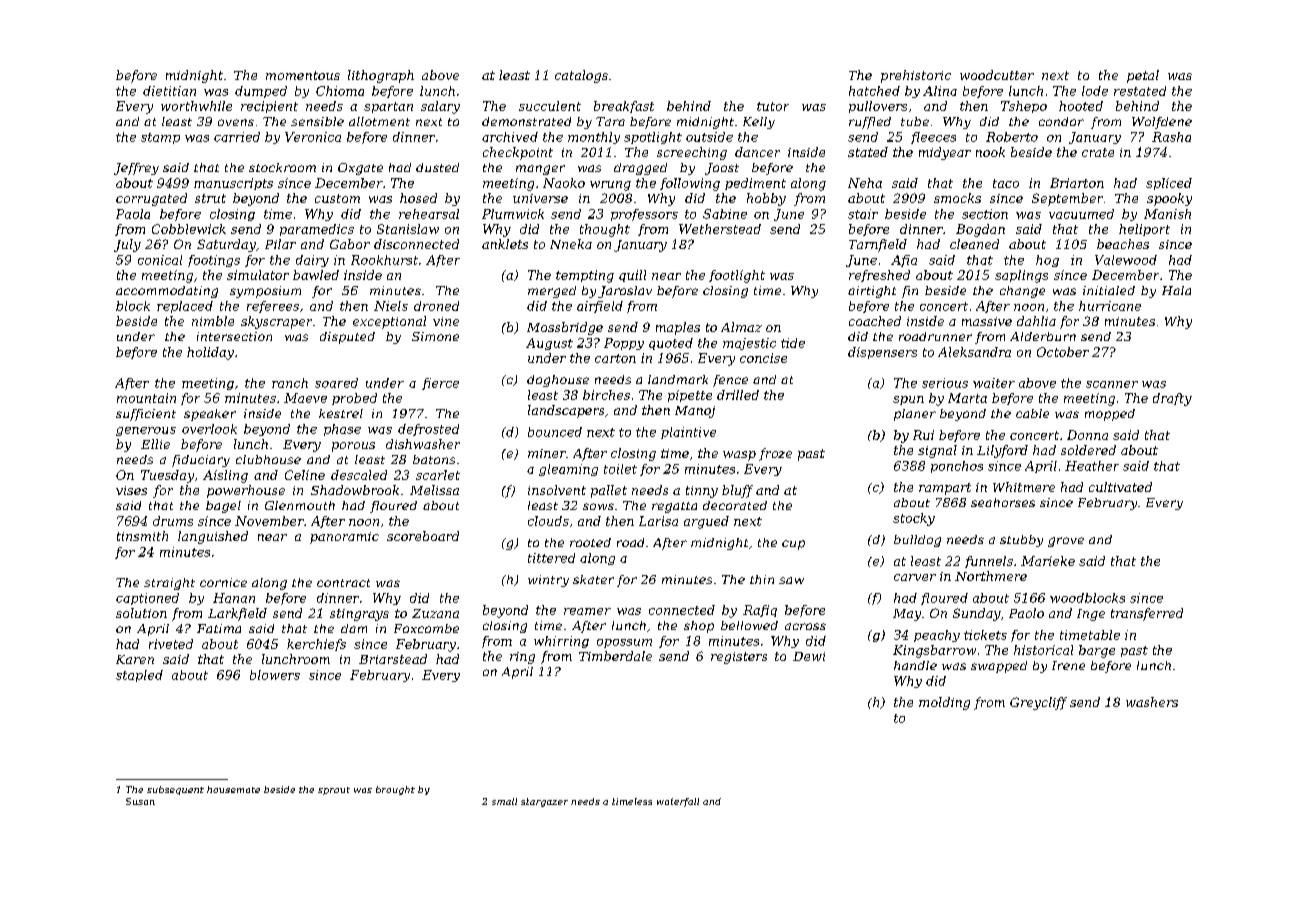 This image has height=924, width=1308. What do you see at coordinates (1143, 76) in the image?
I see `petal` at bounding box center [1143, 76].
